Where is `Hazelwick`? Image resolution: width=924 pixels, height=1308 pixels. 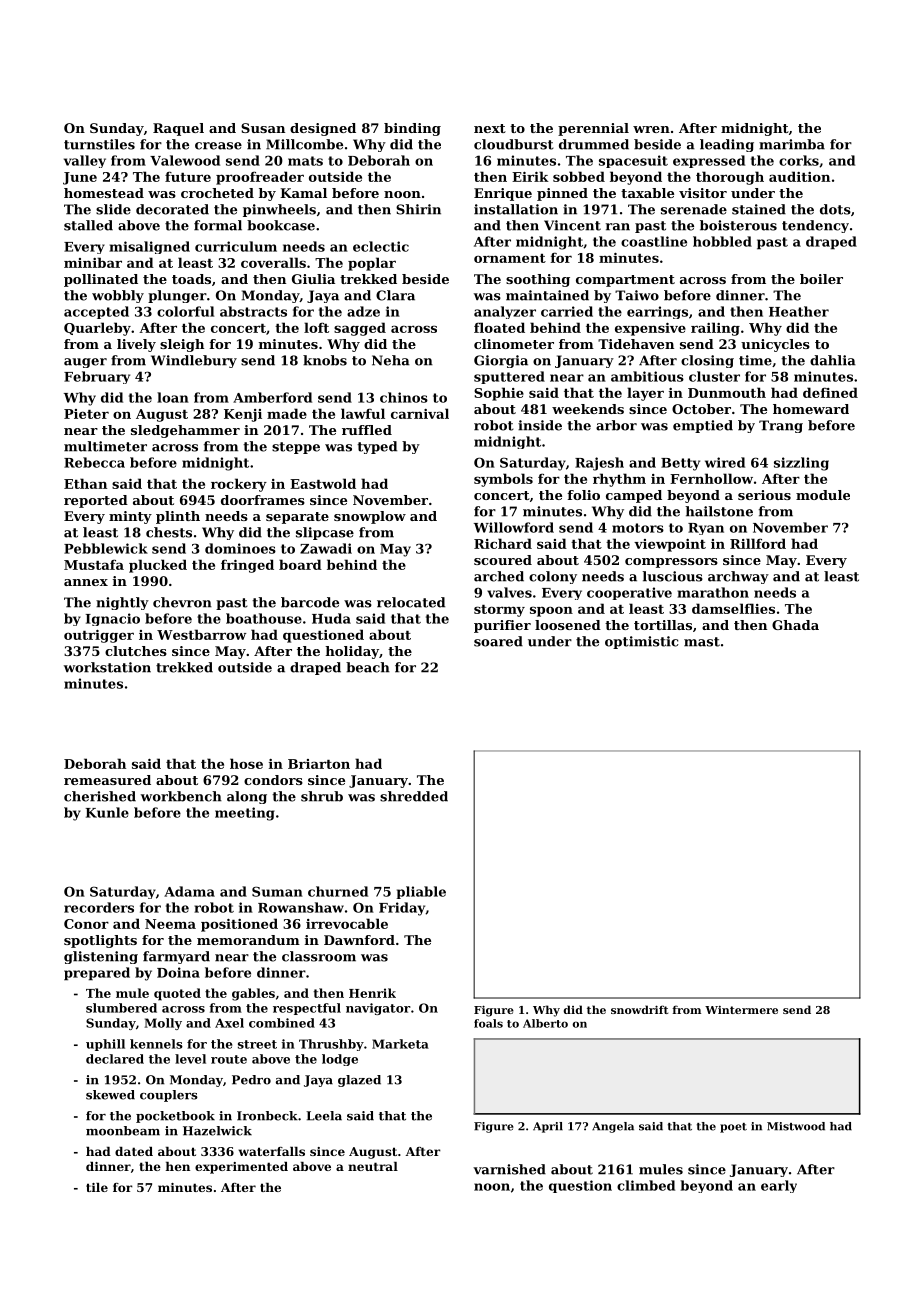 Hazelwick is located at coordinates (217, 1131).
